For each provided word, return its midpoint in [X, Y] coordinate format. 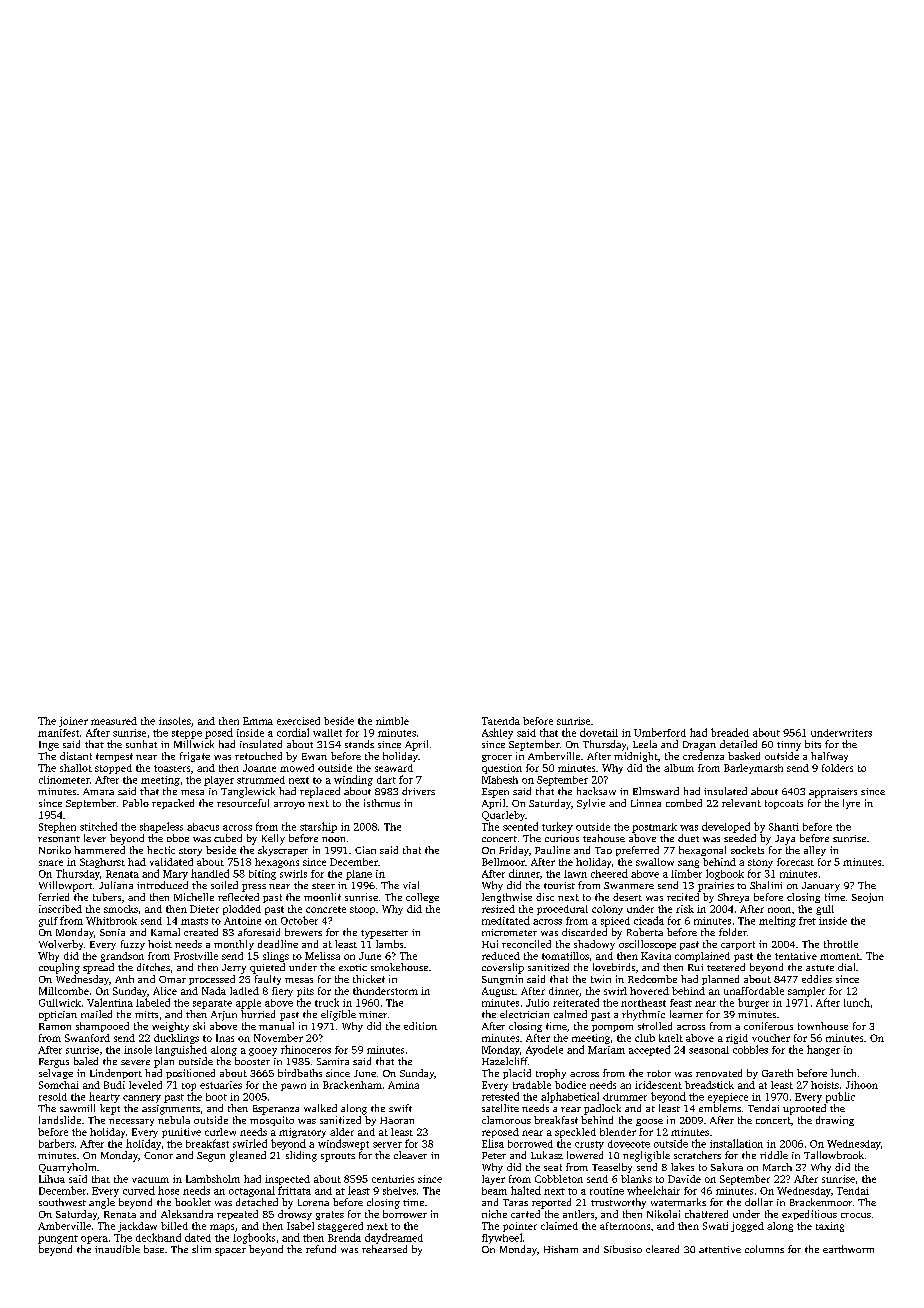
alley [815, 851]
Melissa [322, 956]
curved [139, 1190]
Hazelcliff [505, 1061]
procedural [562, 910]
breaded [730, 732]
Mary [175, 875]
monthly [234, 945]
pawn [293, 1087]
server [387, 1145]
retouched [258, 756]
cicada [649, 920]
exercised [298, 721]
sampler [806, 992]
